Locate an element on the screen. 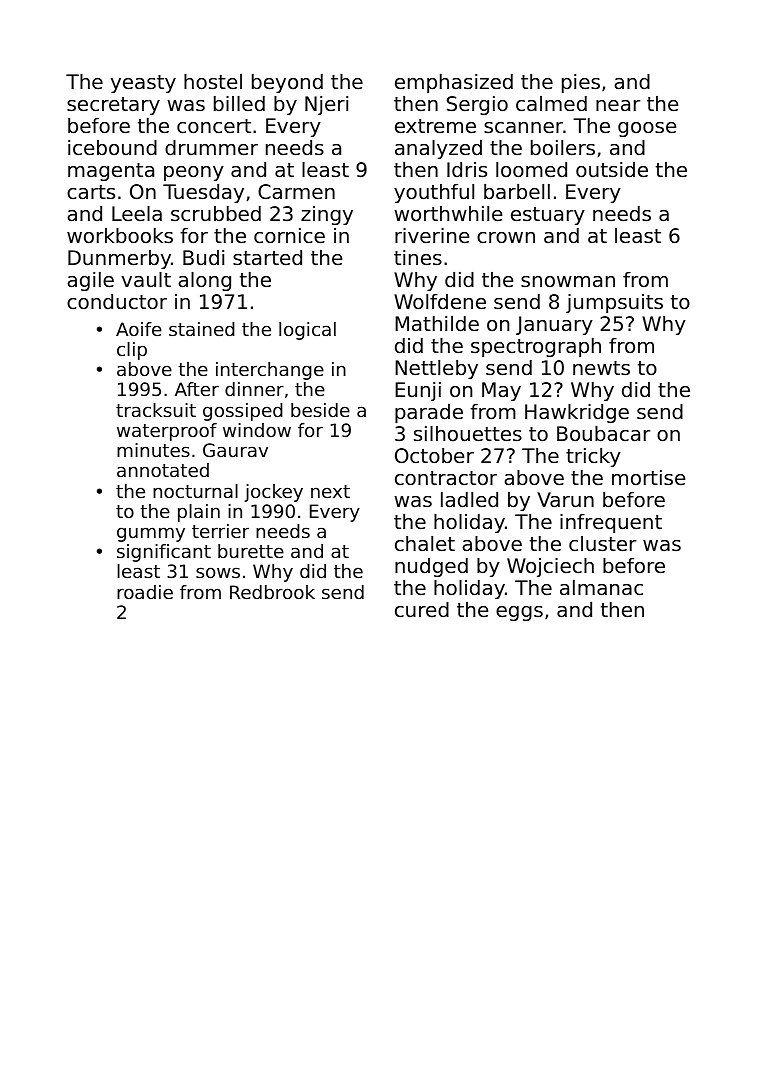 The height and width of the screenshot is (1082, 763). yeasty is located at coordinates (143, 84).
